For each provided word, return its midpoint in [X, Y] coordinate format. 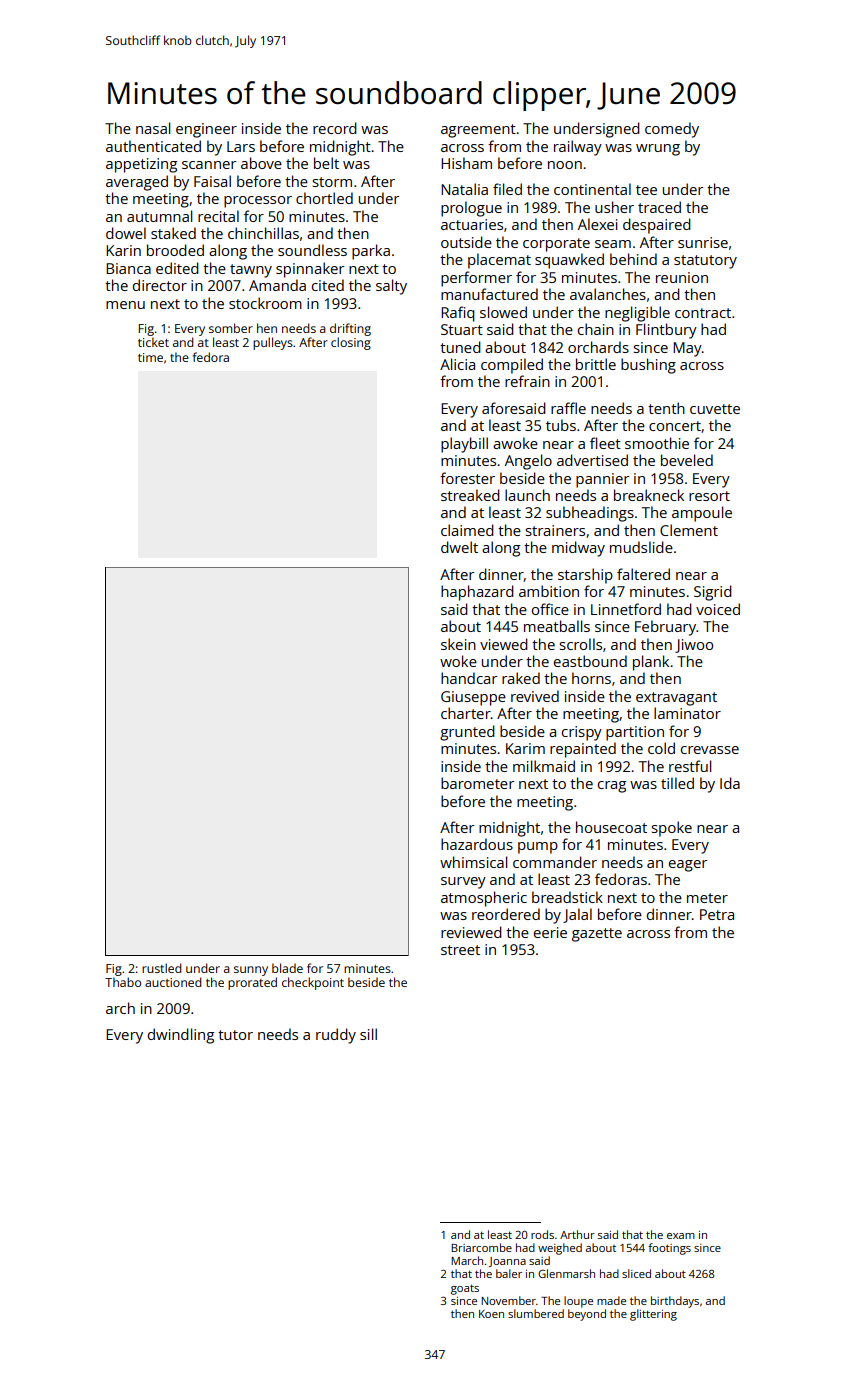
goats [465, 1289]
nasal [153, 128]
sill [368, 1034]
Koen [491, 1314]
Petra [717, 914]
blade [287, 968]
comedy [672, 130]
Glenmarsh [566, 1273]
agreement [478, 131]
